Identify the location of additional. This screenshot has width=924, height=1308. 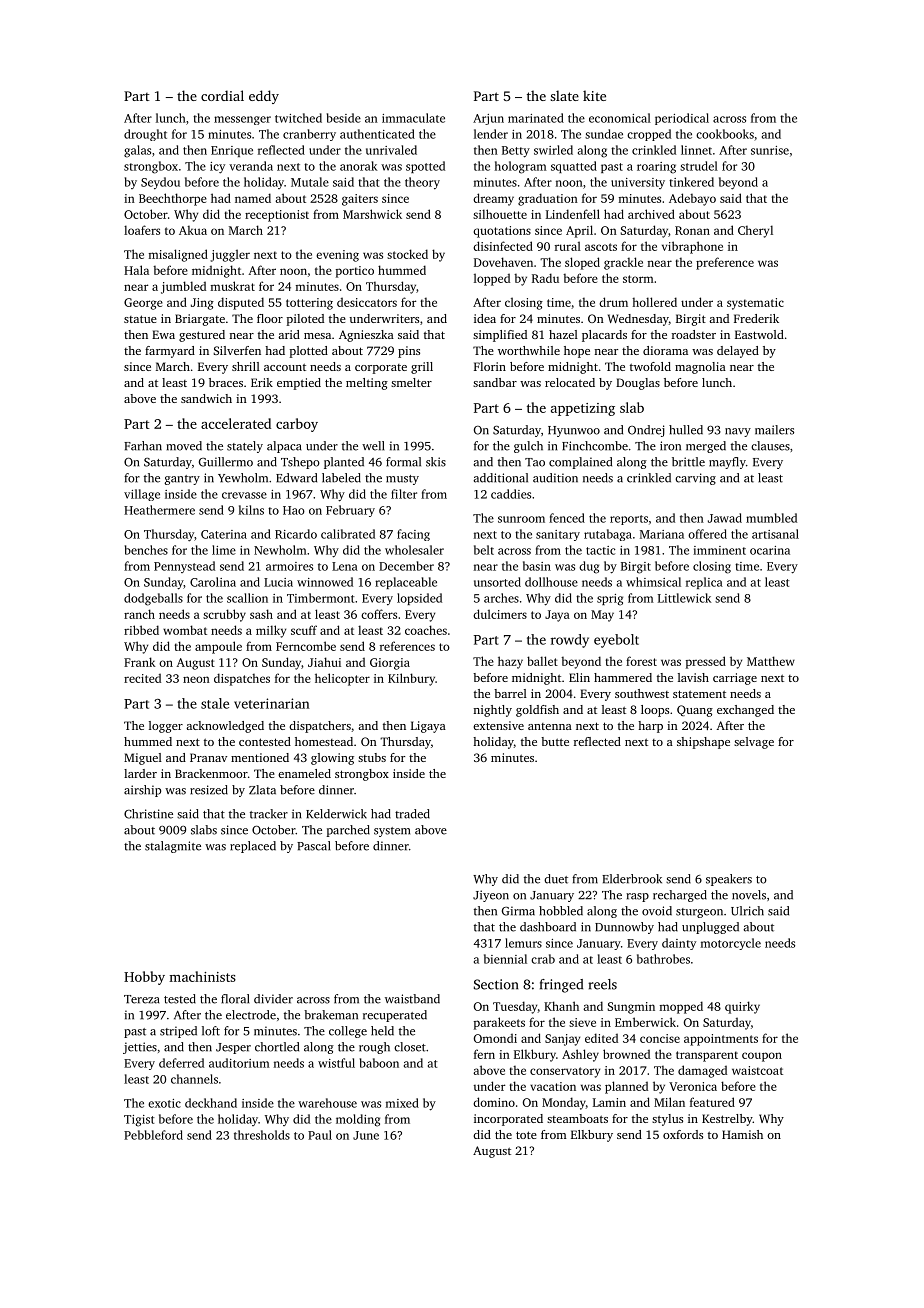
(500, 478).
